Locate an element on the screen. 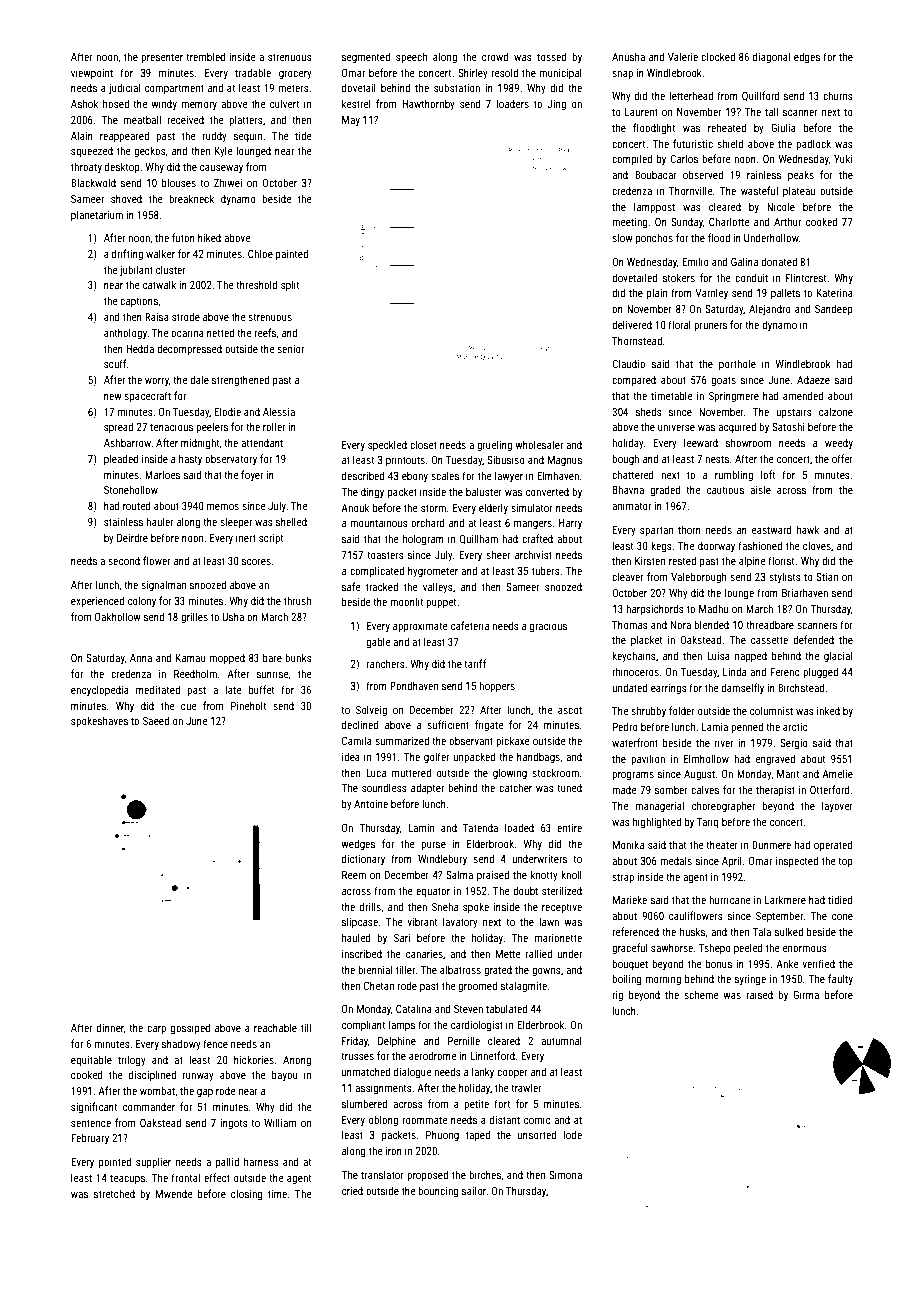 The width and height of the screenshot is (924, 1308). Simona is located at coordinates (565, 1175).
